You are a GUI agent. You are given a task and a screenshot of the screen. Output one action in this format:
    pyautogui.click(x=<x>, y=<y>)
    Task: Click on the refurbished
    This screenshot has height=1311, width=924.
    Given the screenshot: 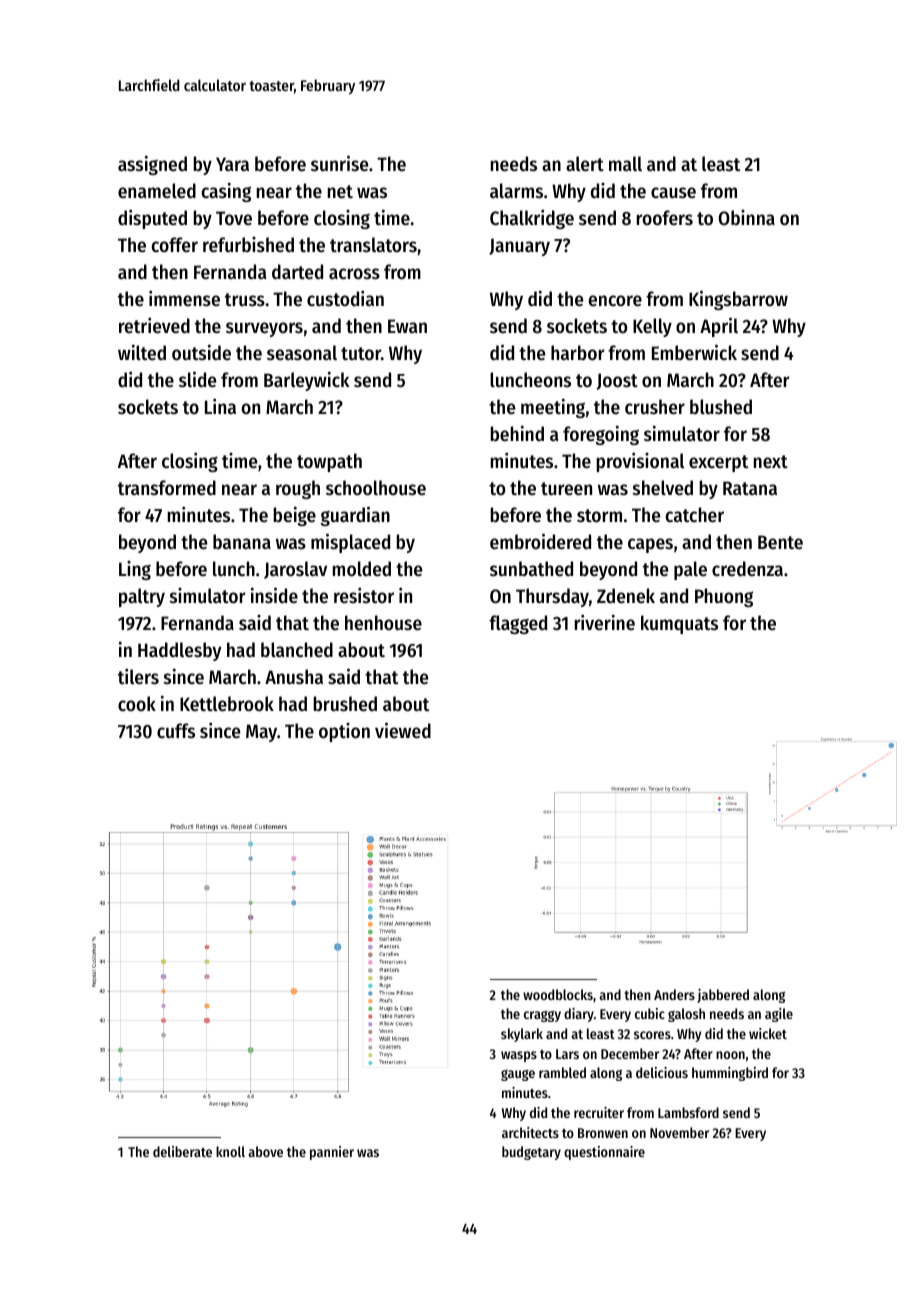 What is the action you would take?
    pyautogui.click(x=248, y=245)
